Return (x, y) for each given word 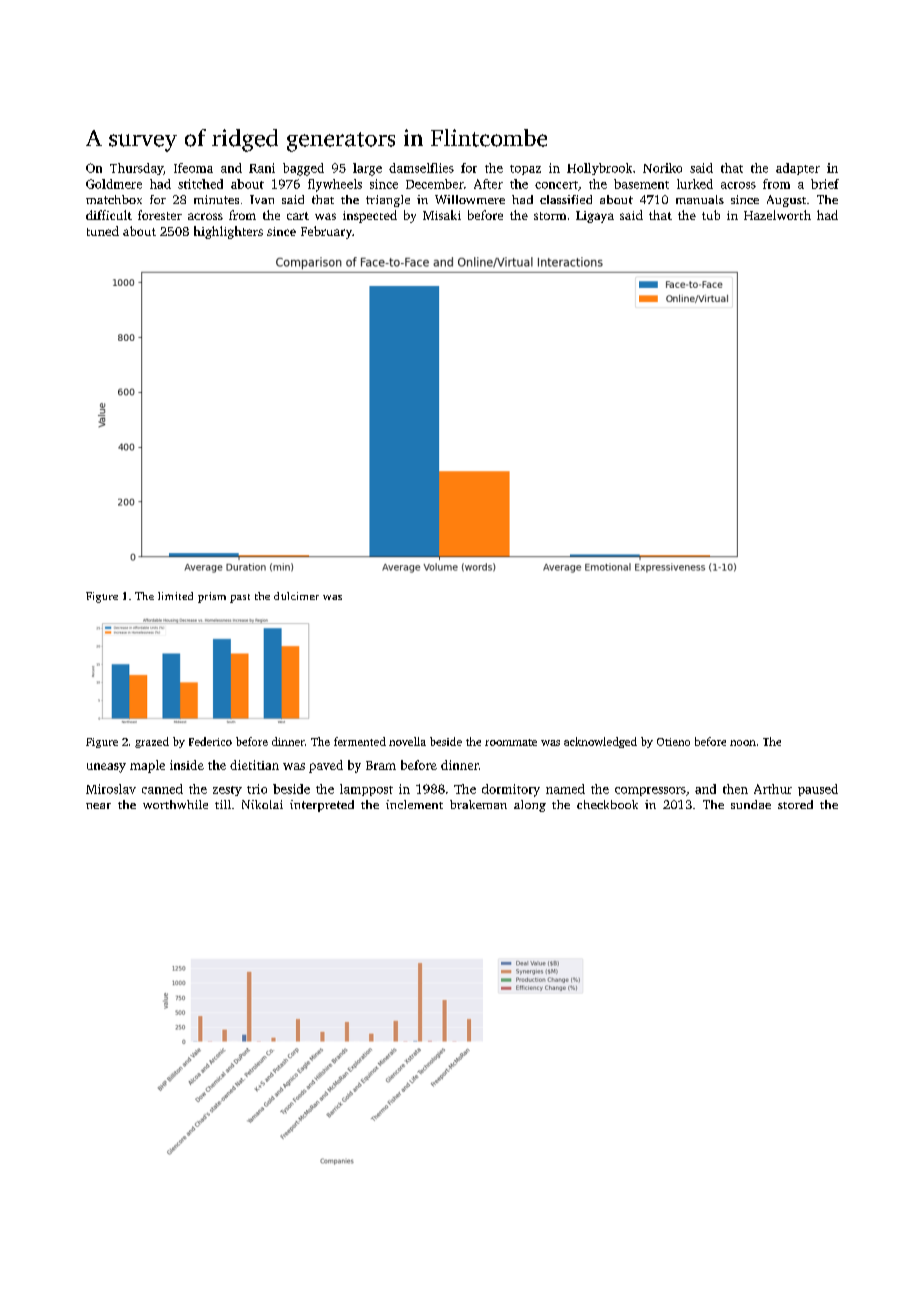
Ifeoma (193, 168)
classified (566, 199)
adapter (798, 169)
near (98, 806)
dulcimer (296, 596)
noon (743, 743)
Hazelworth (777, 215)
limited (175, 596)
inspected (370, 216)
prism (212, 597)
